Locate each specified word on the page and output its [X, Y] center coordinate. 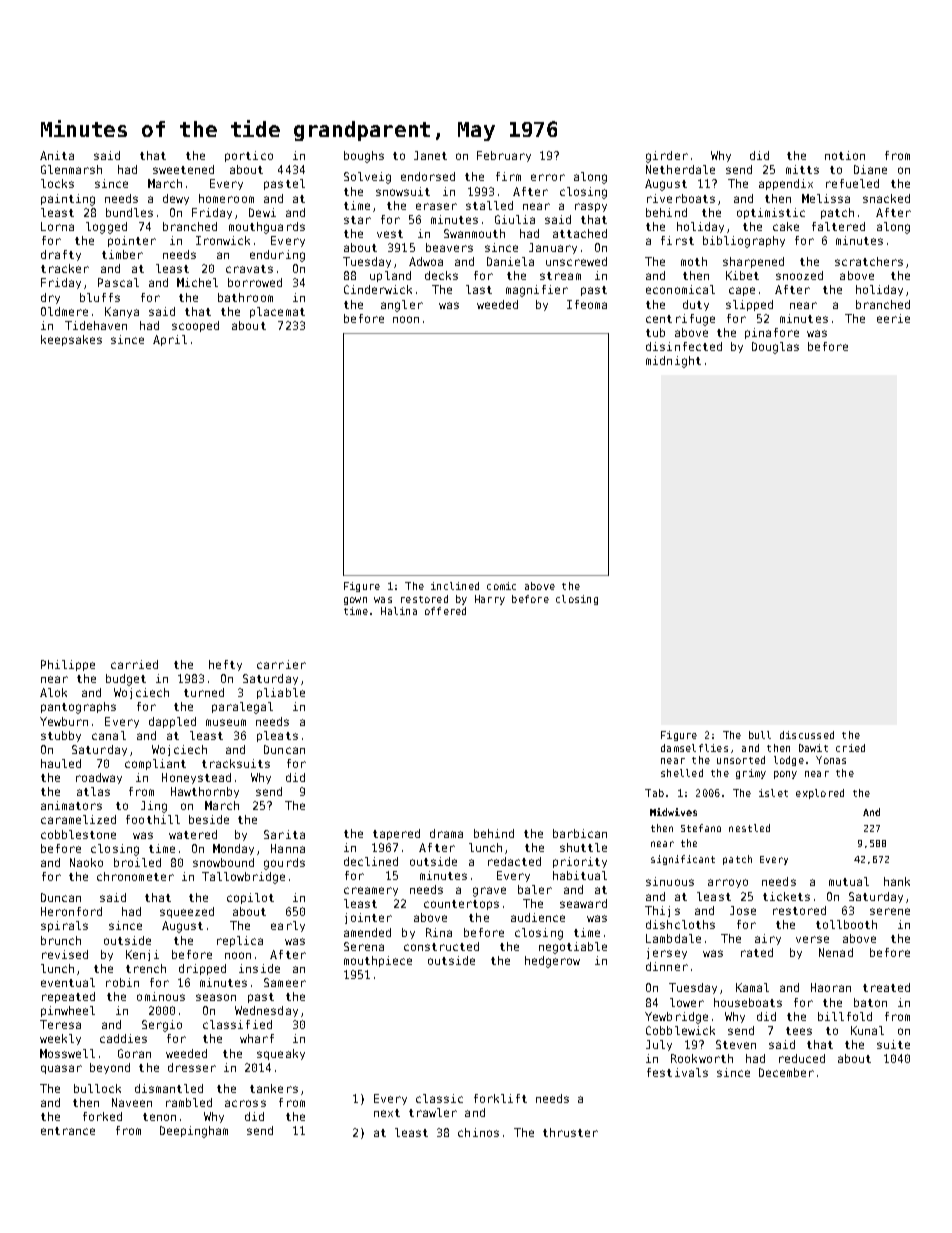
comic [501, 586]
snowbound [223, 862]
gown [355, 601]
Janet [430, 155]
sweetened [183, 169]
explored [820, 794]
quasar [61, 1069]
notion [845, 155]
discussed [807, 735]
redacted [514, 861]
